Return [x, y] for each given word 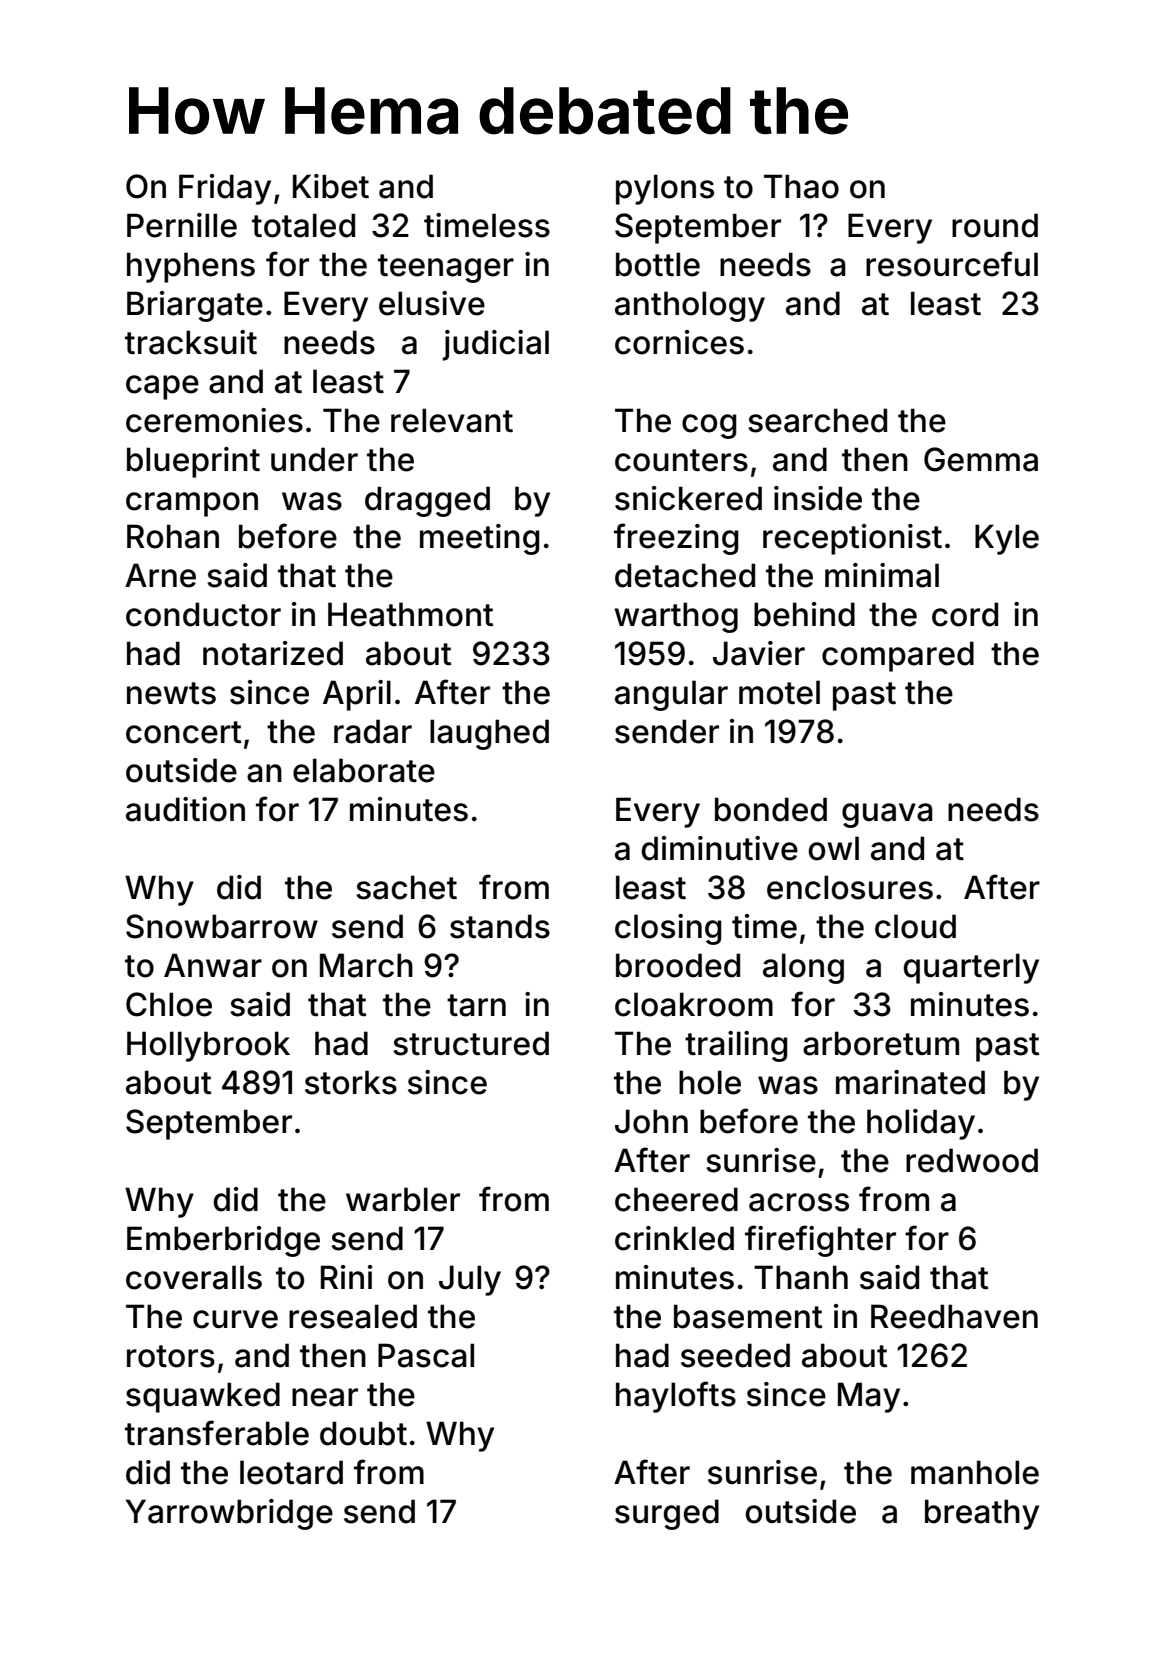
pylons [665, 189]
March [366, 965]
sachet [406, 887]
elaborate [364, 770]
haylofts [676, 1397]
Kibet [331, 186]
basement [748, 1316]
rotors [171, 1356]
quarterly [971, 968]
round [995, 225]
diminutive [719, 848]
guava [887, 815]
